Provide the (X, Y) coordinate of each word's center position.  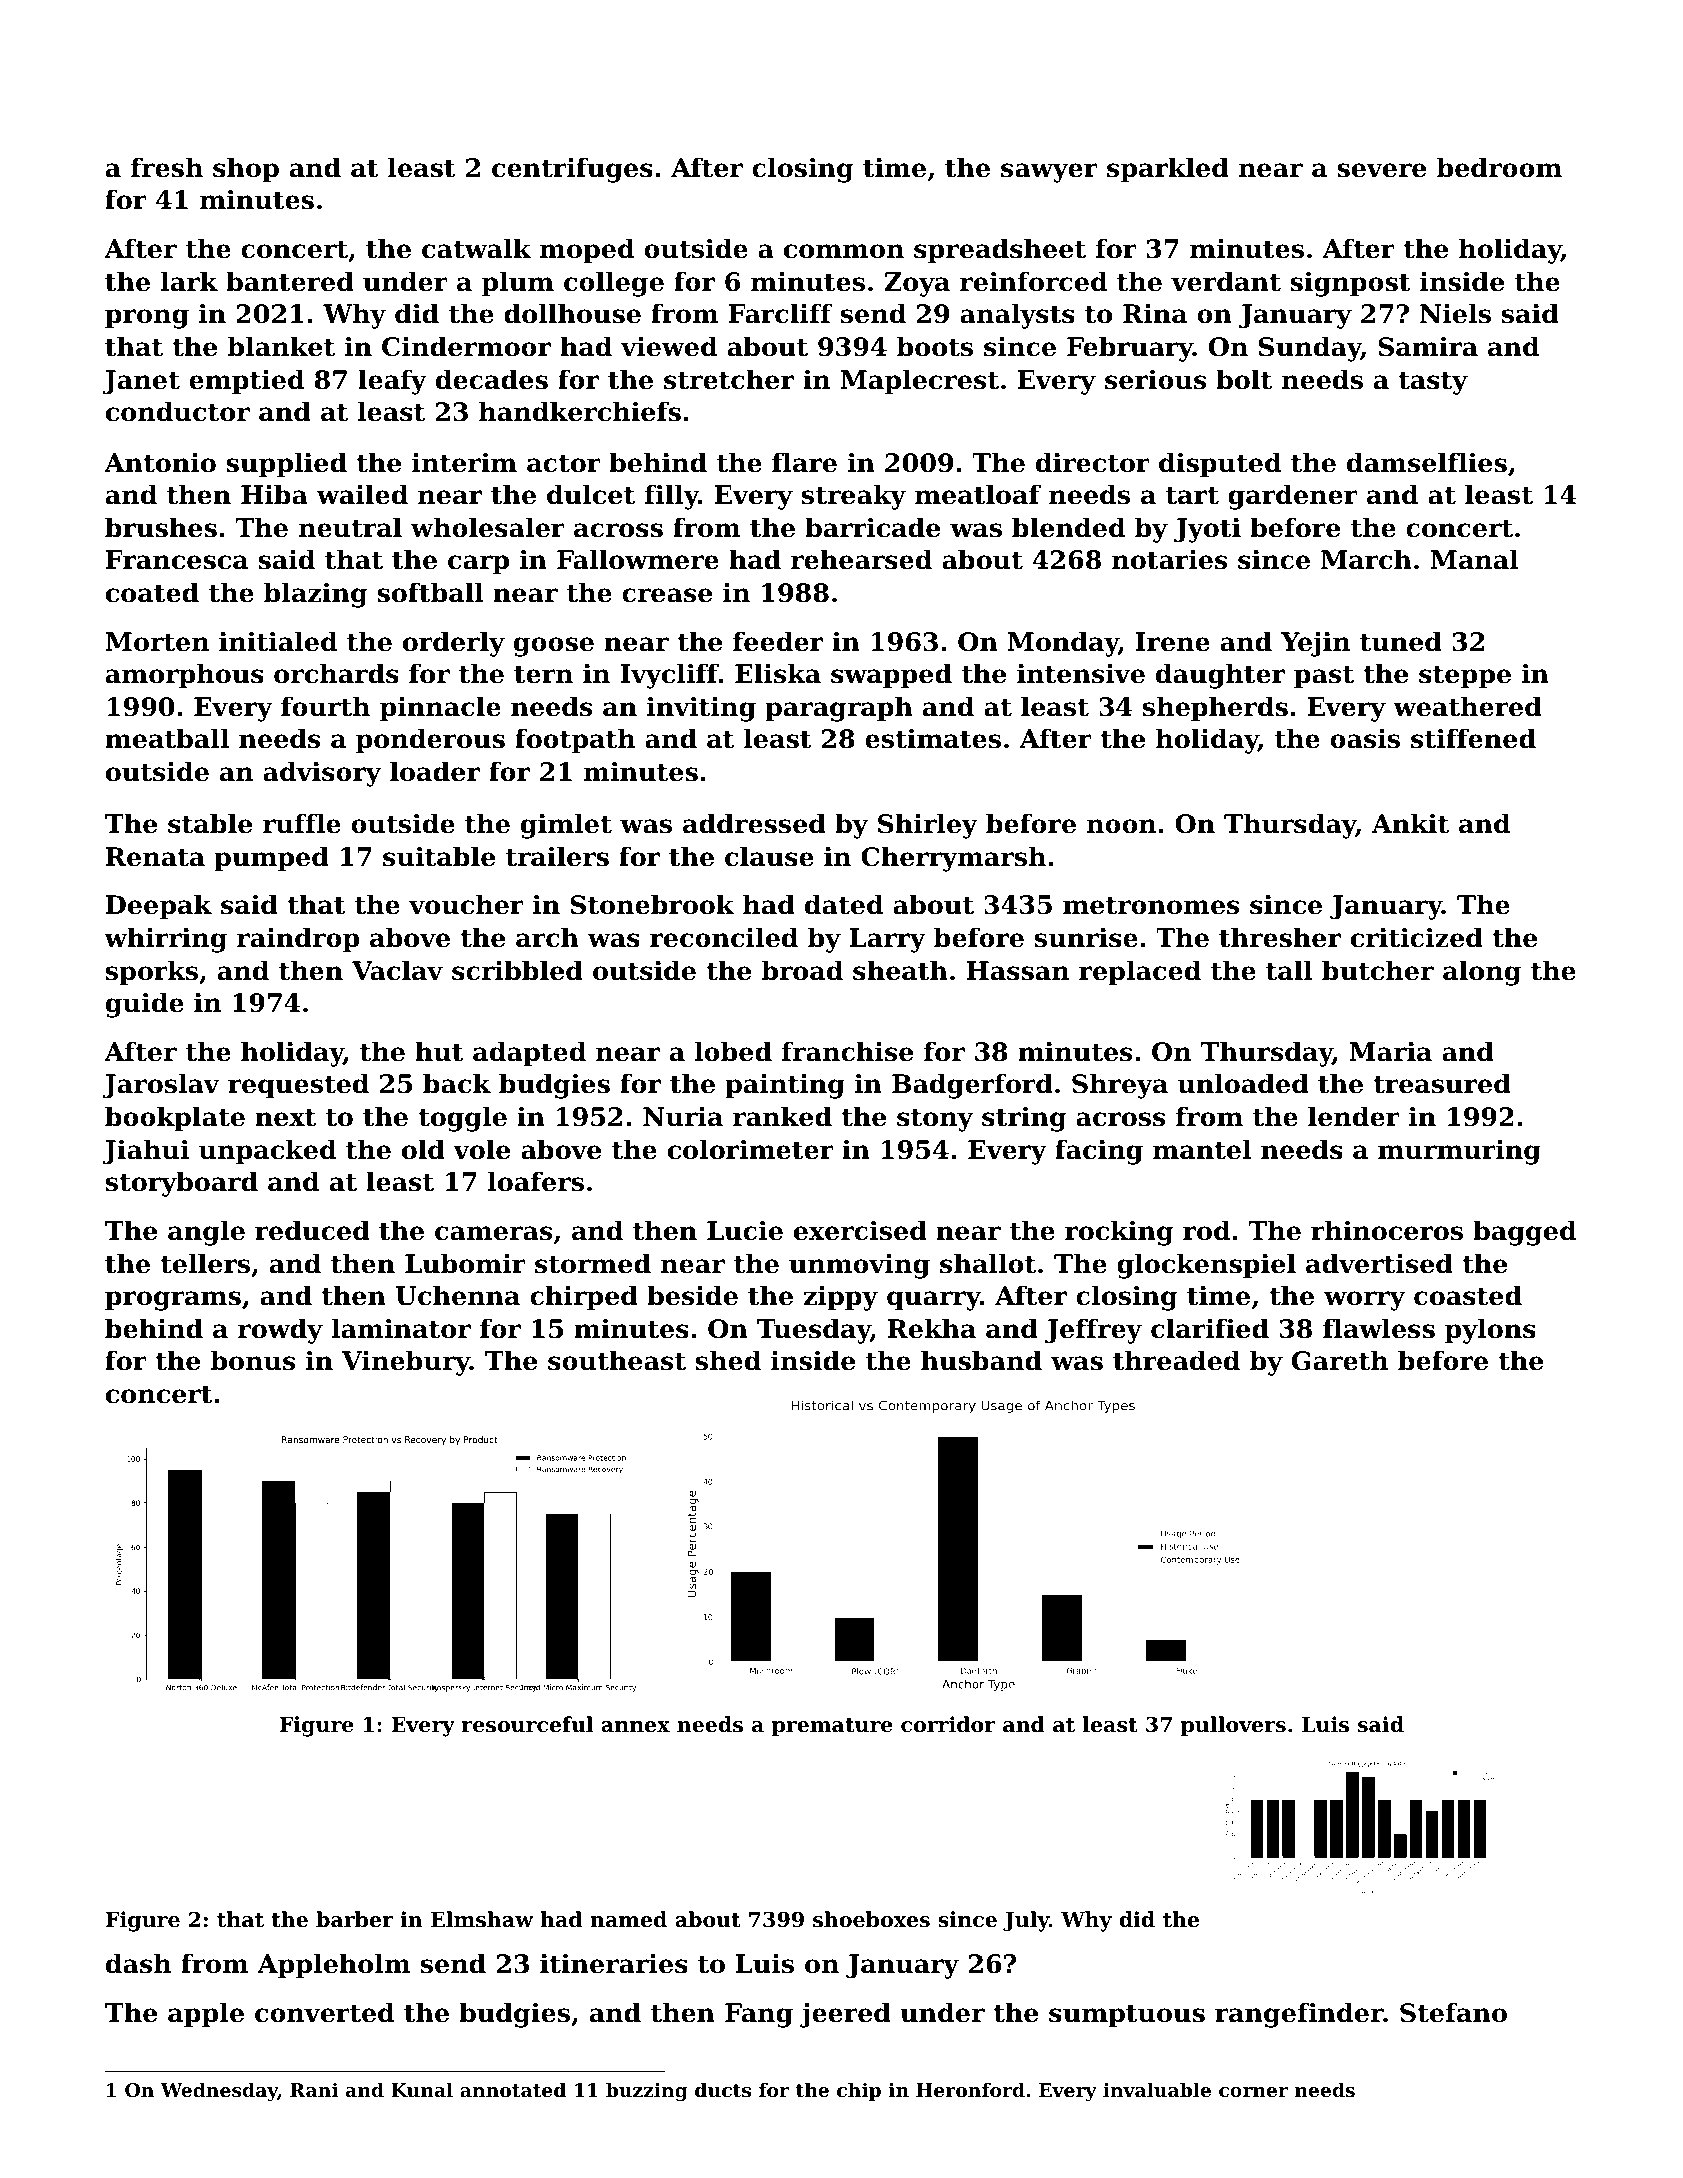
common (844, 251)
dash (138, 1963)
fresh (167, 167)
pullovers (1233, 1726)
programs (173, 1301)
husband (981, 1360)
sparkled (1168, 170)
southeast (617, 1360)
